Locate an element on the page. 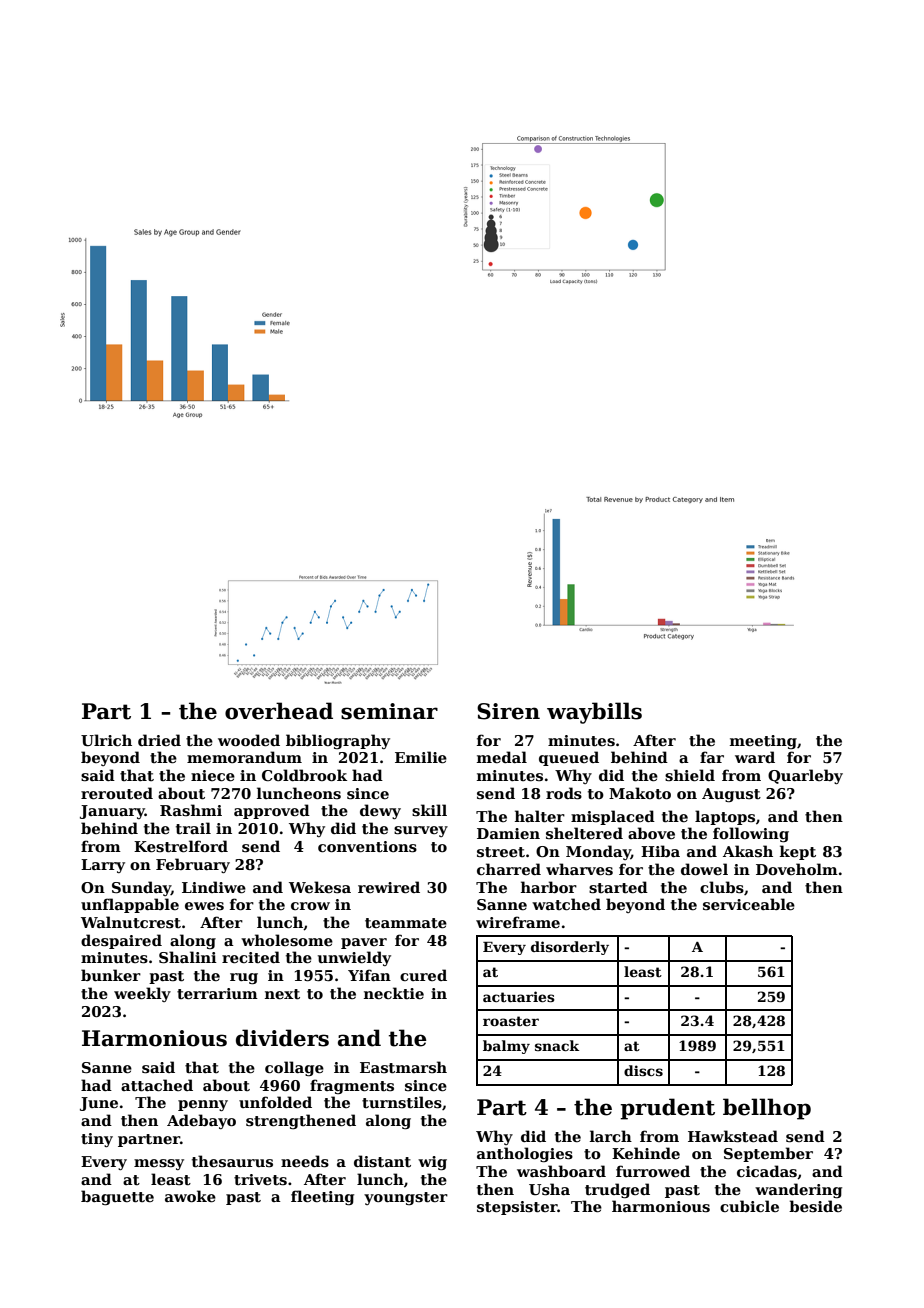 The height and width of the document is (1308, 924). ewes is located at coordinates (204, 906).
